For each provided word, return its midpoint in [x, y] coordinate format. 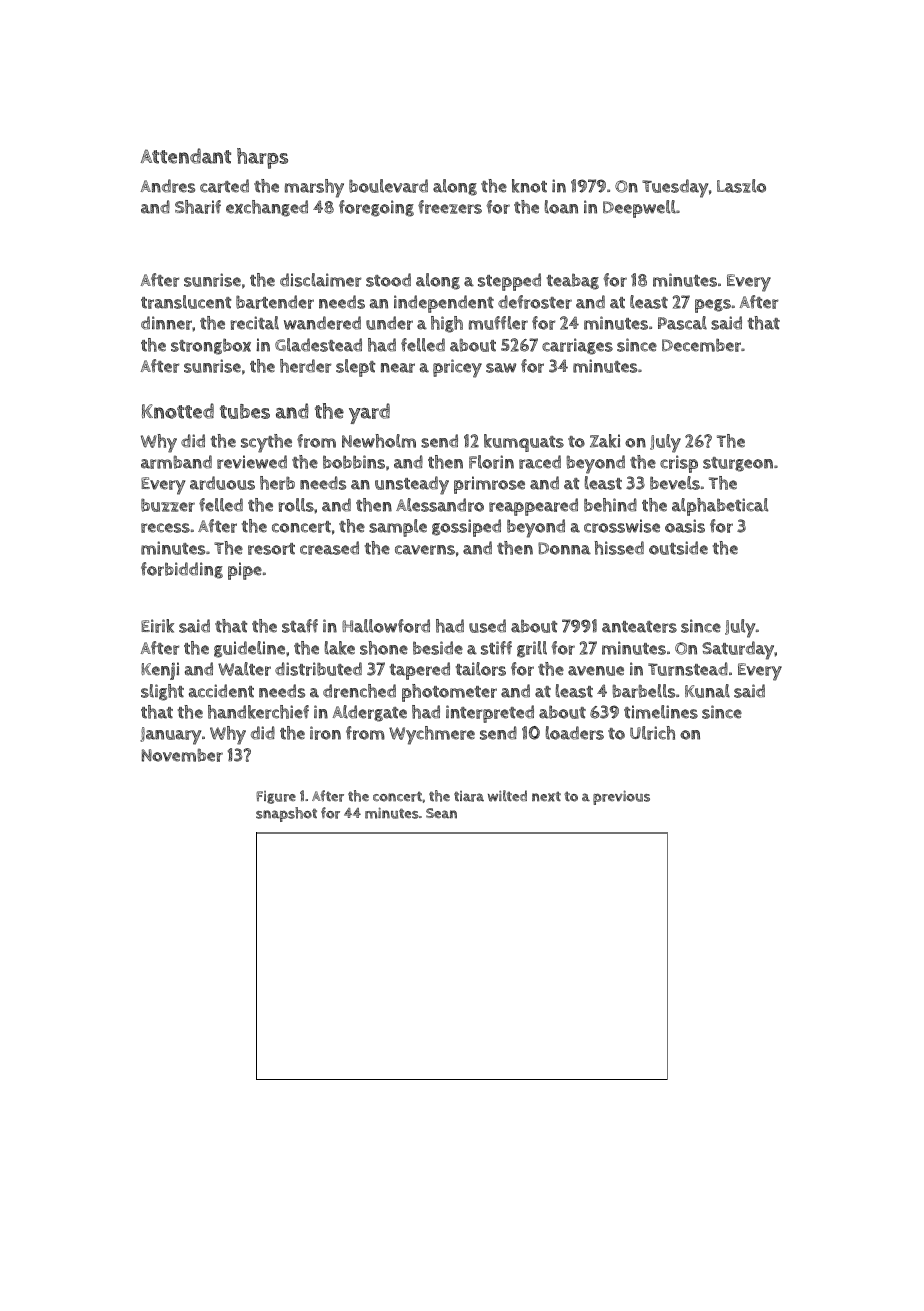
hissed [619, 548]
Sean [441, 813]
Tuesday [675, 188]
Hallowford [386, 626]
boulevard [388, 186]
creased [329, 548]
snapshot [286, 814]
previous [621, 797]
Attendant [186, 156]
